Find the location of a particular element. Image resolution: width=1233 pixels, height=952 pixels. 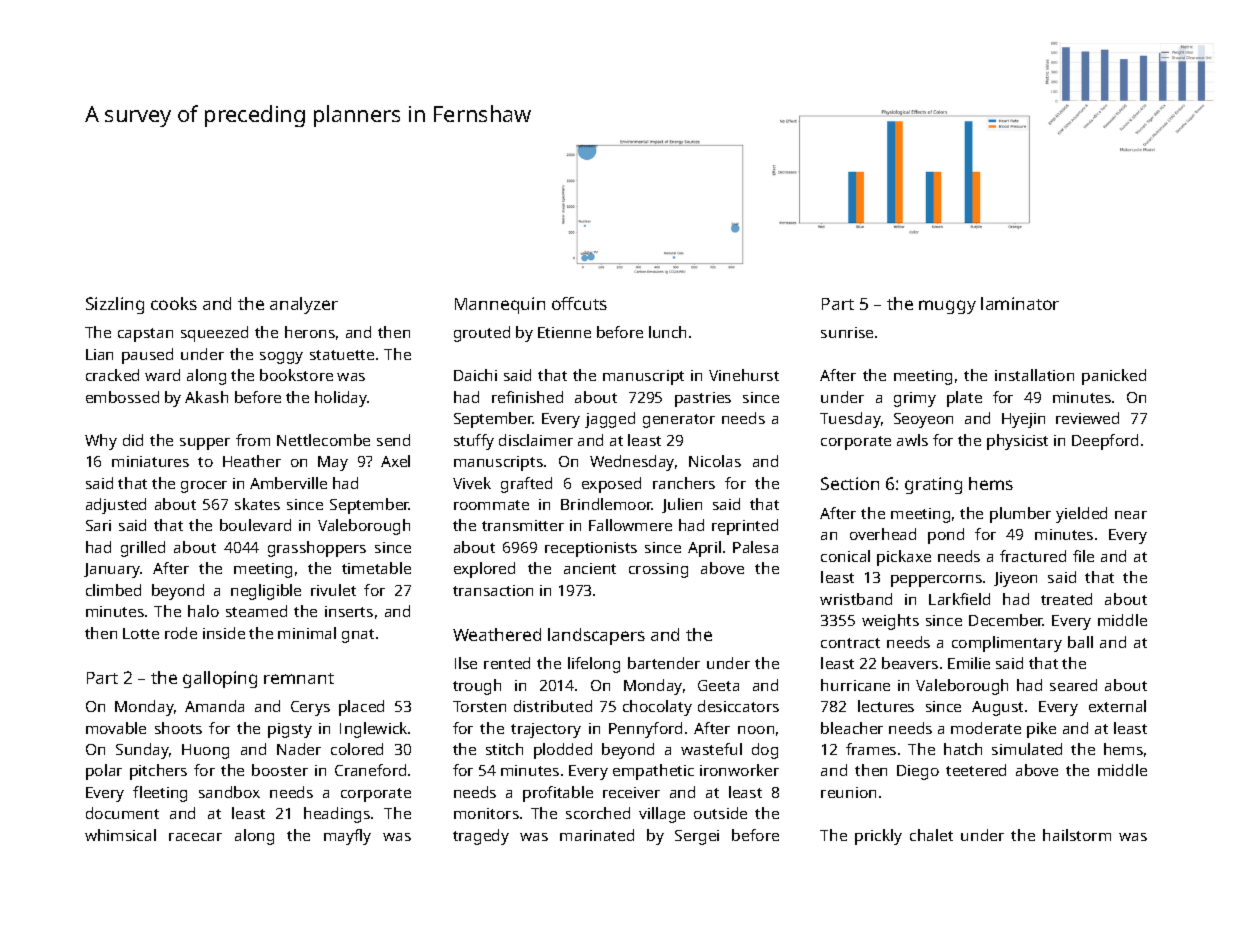

laminator is located at coordinates (1020, 303).
